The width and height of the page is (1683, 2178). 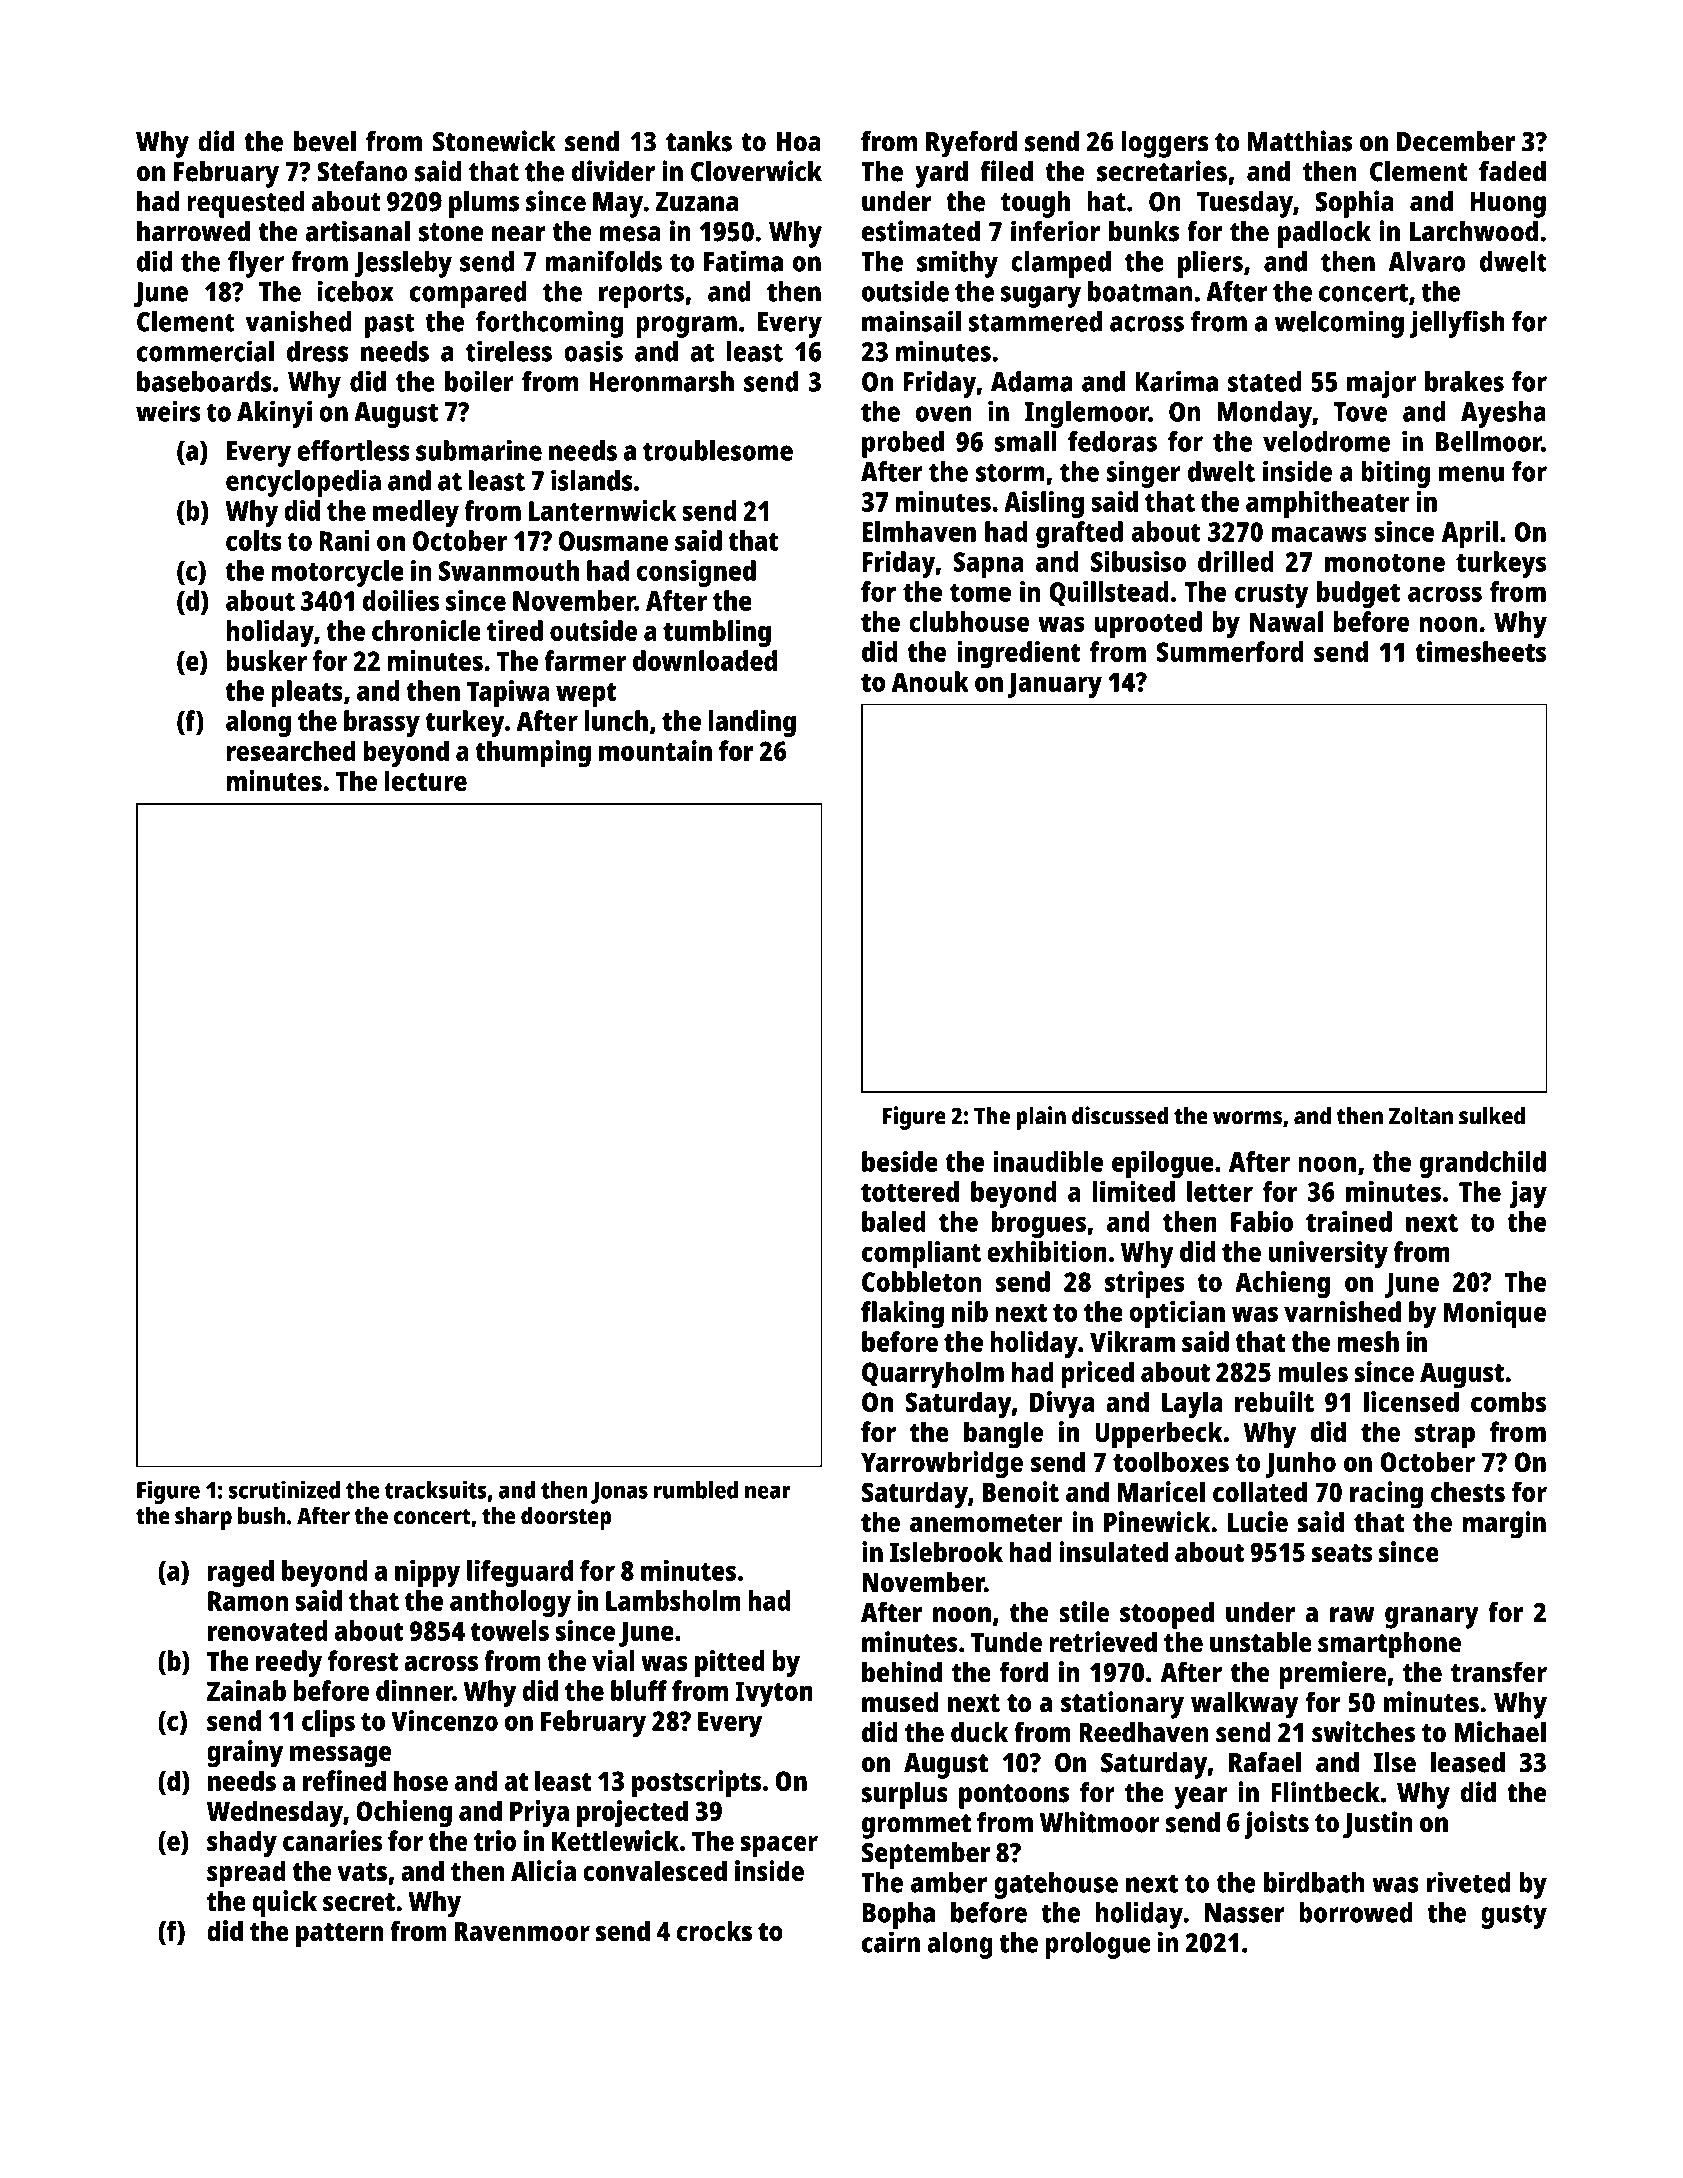 What do you see at coordinates (1143, 474) in the page?
I see `singer` at bounding box center [1143, 474].
